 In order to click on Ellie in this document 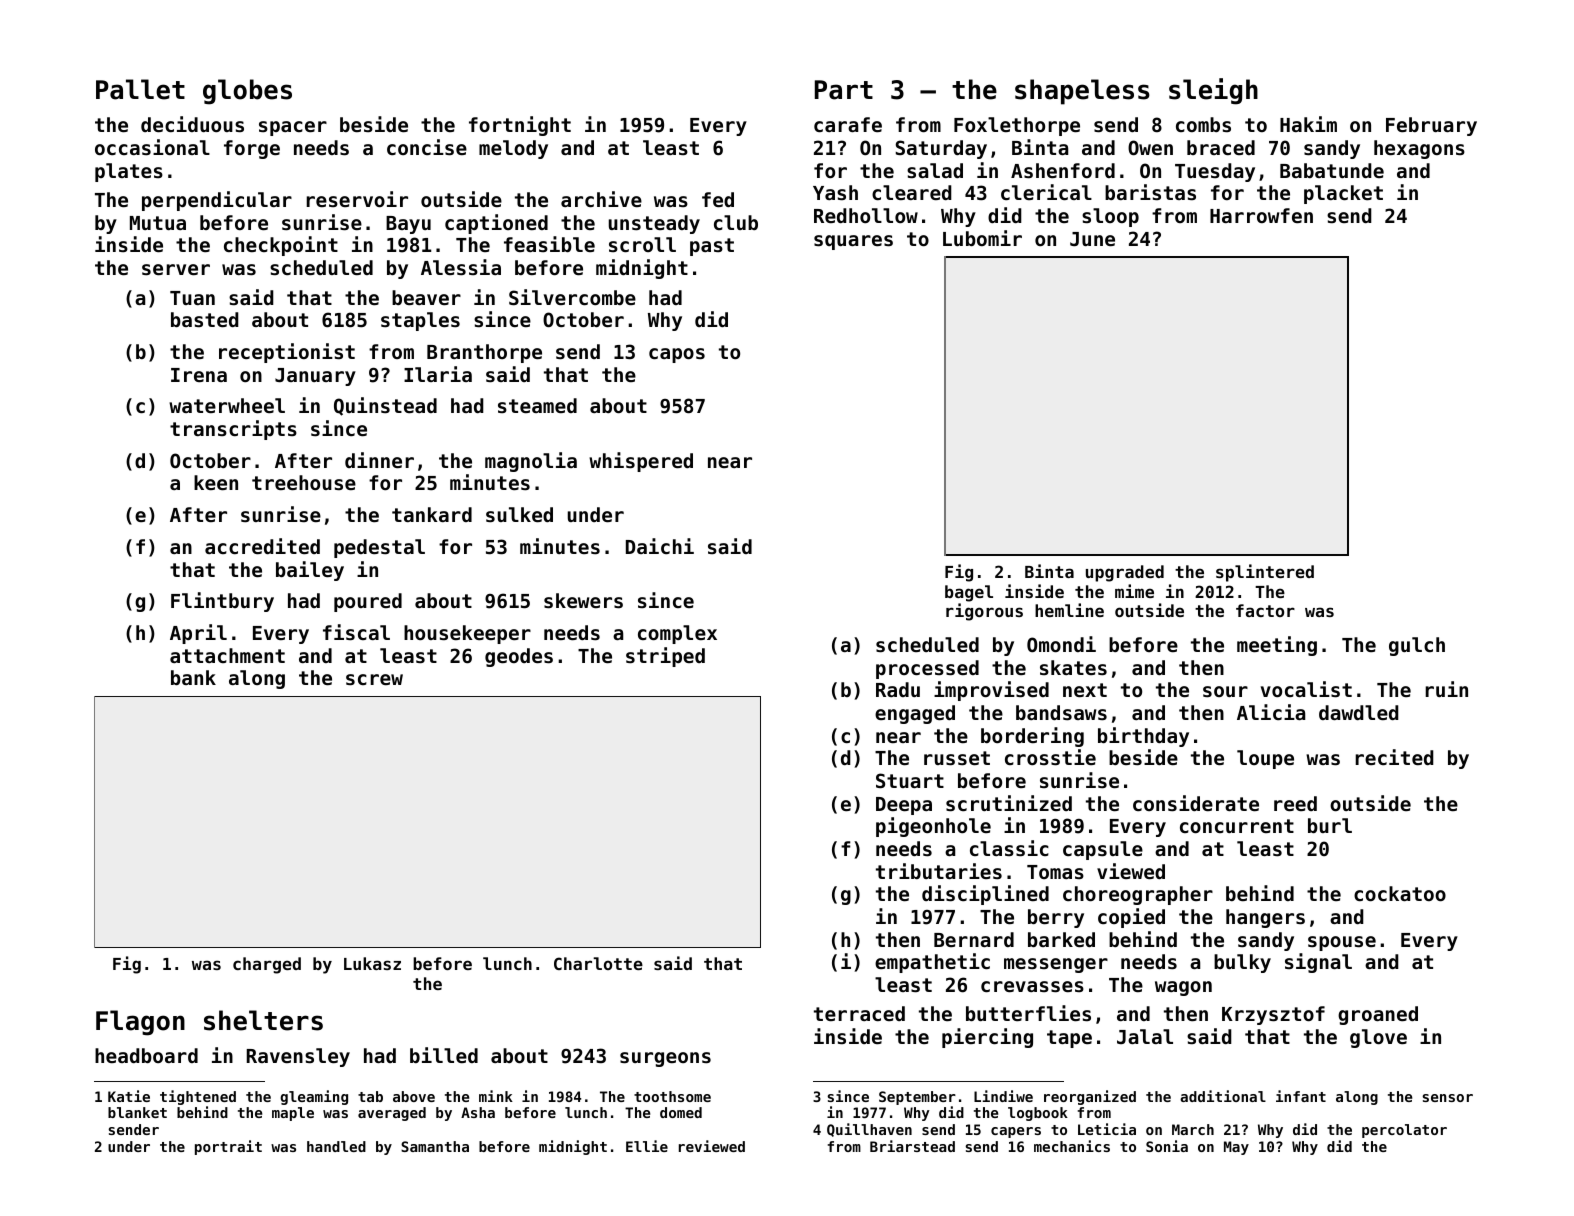, I will do `click(647, 1146)`.
